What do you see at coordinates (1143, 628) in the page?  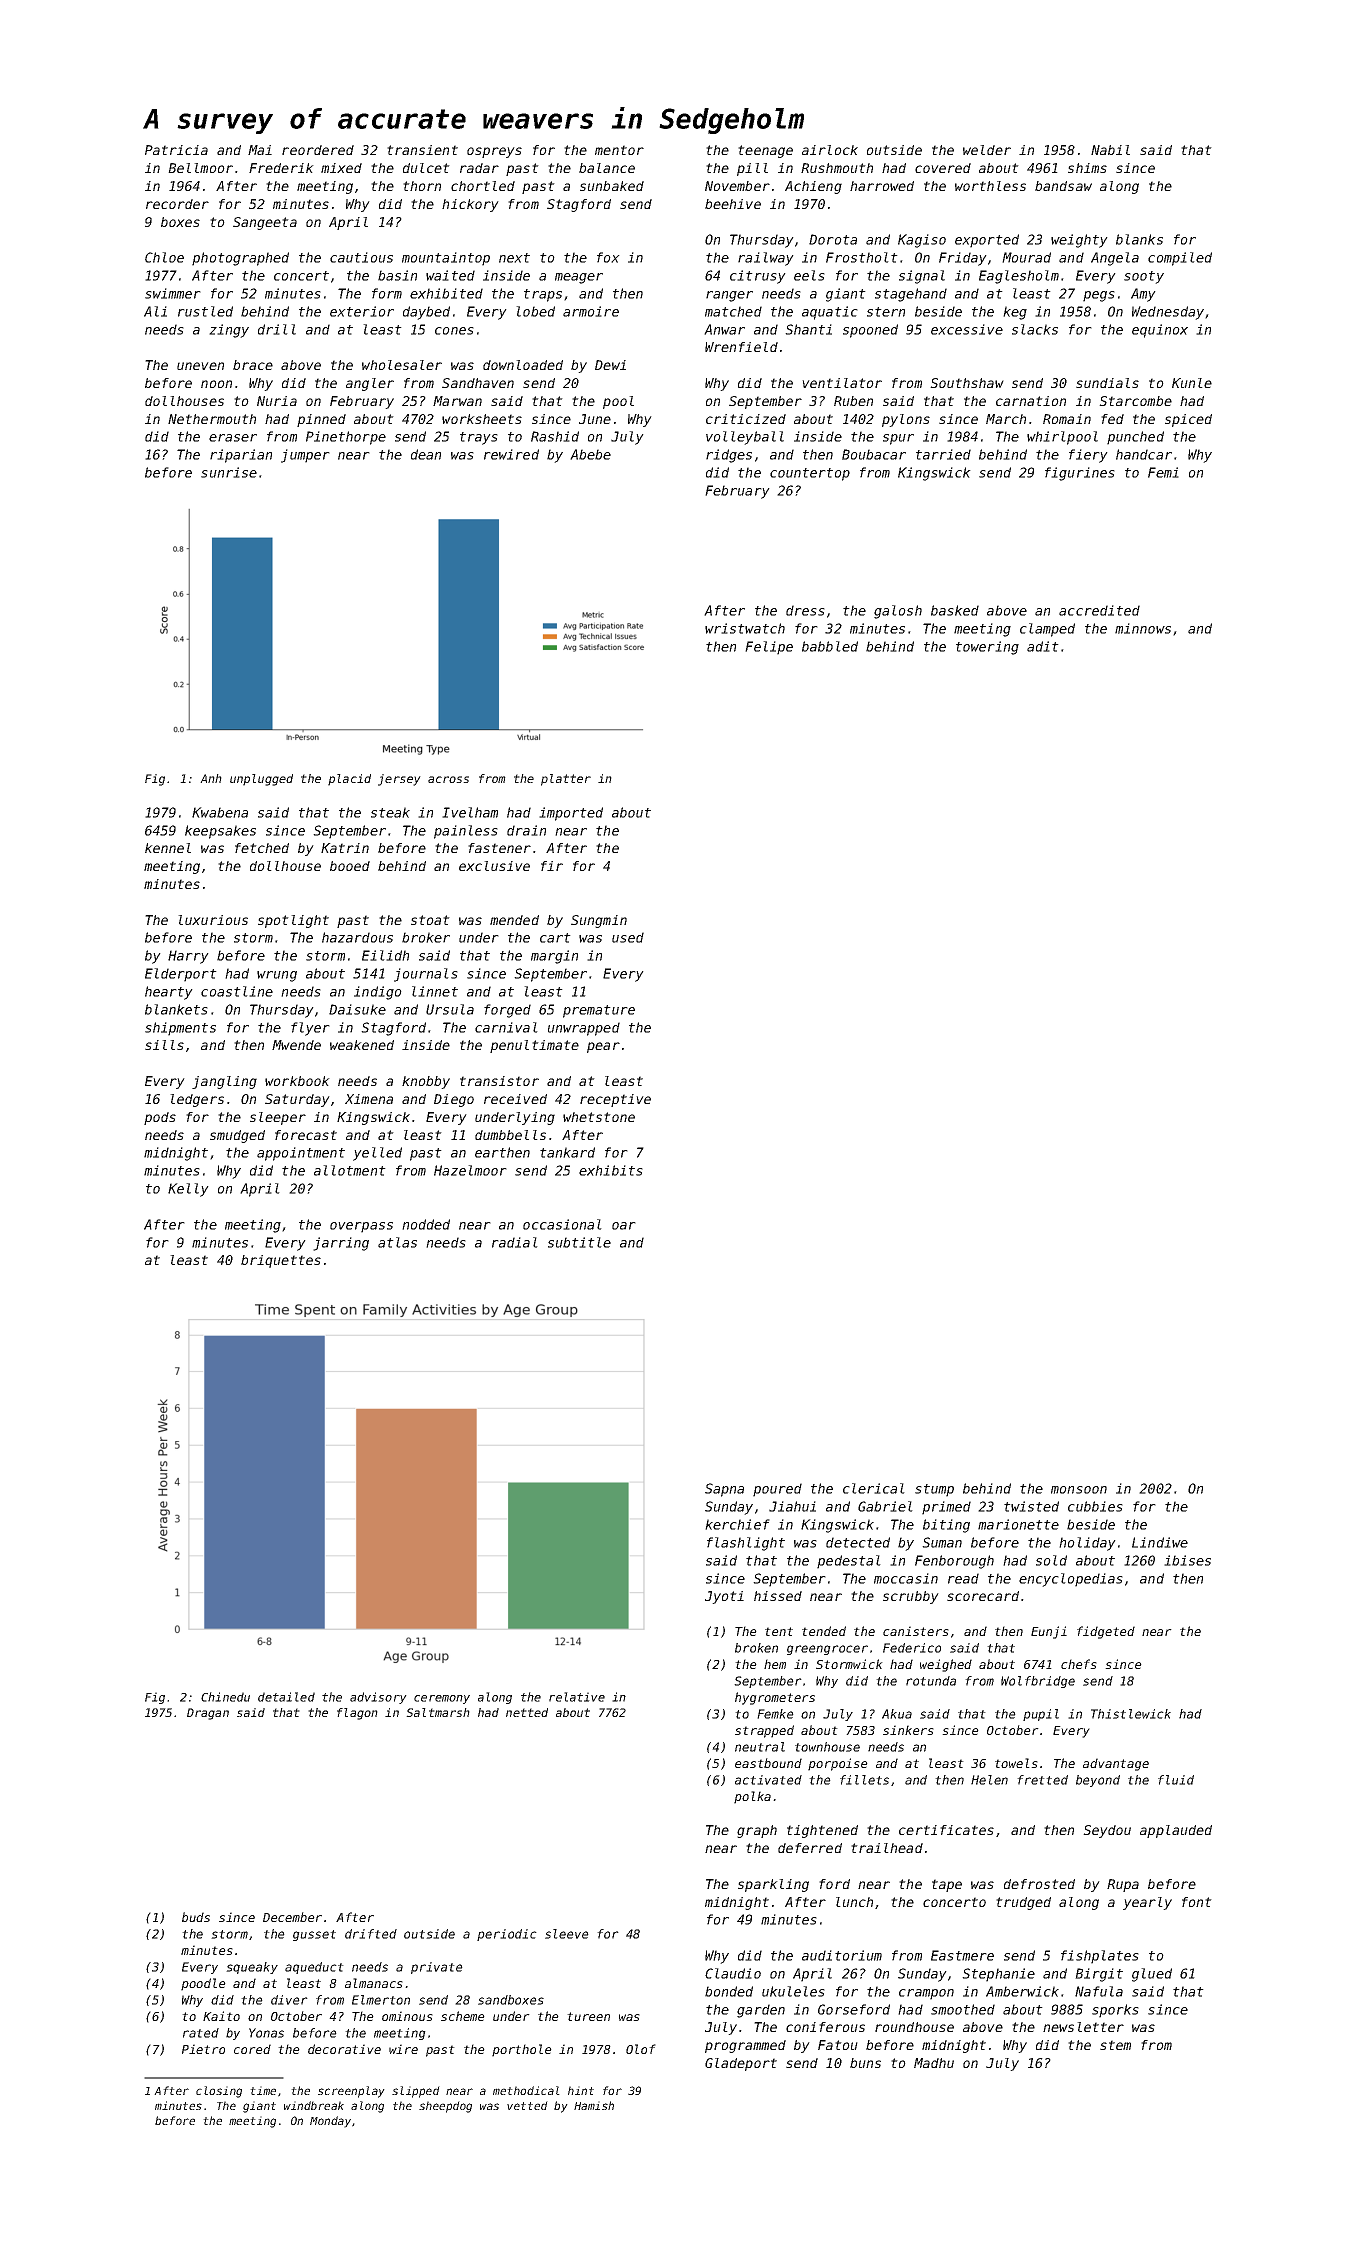 I see `minnows` at bounding box center [1143, 628].
